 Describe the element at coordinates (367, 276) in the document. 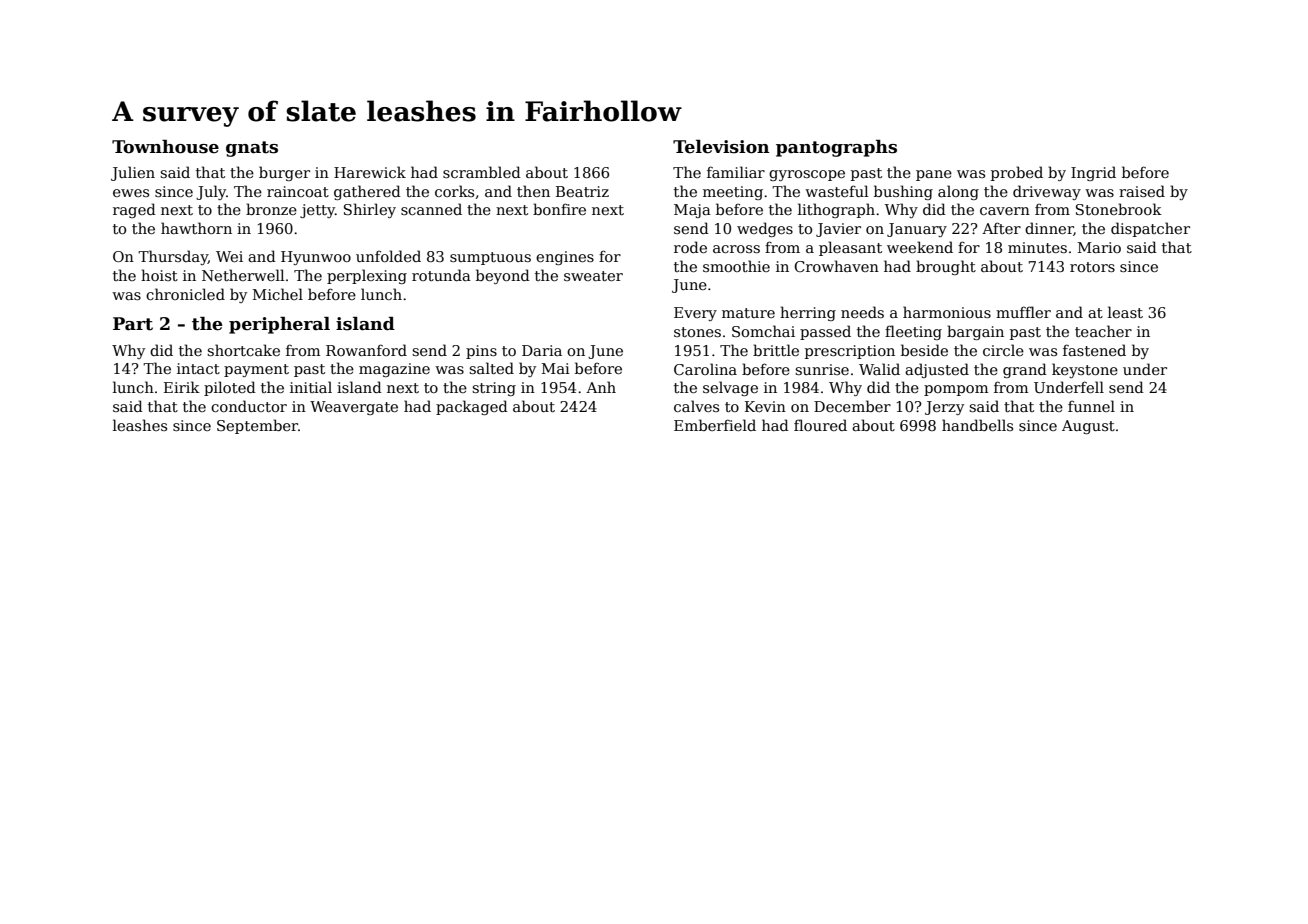

I see `perplexing` at that location.
